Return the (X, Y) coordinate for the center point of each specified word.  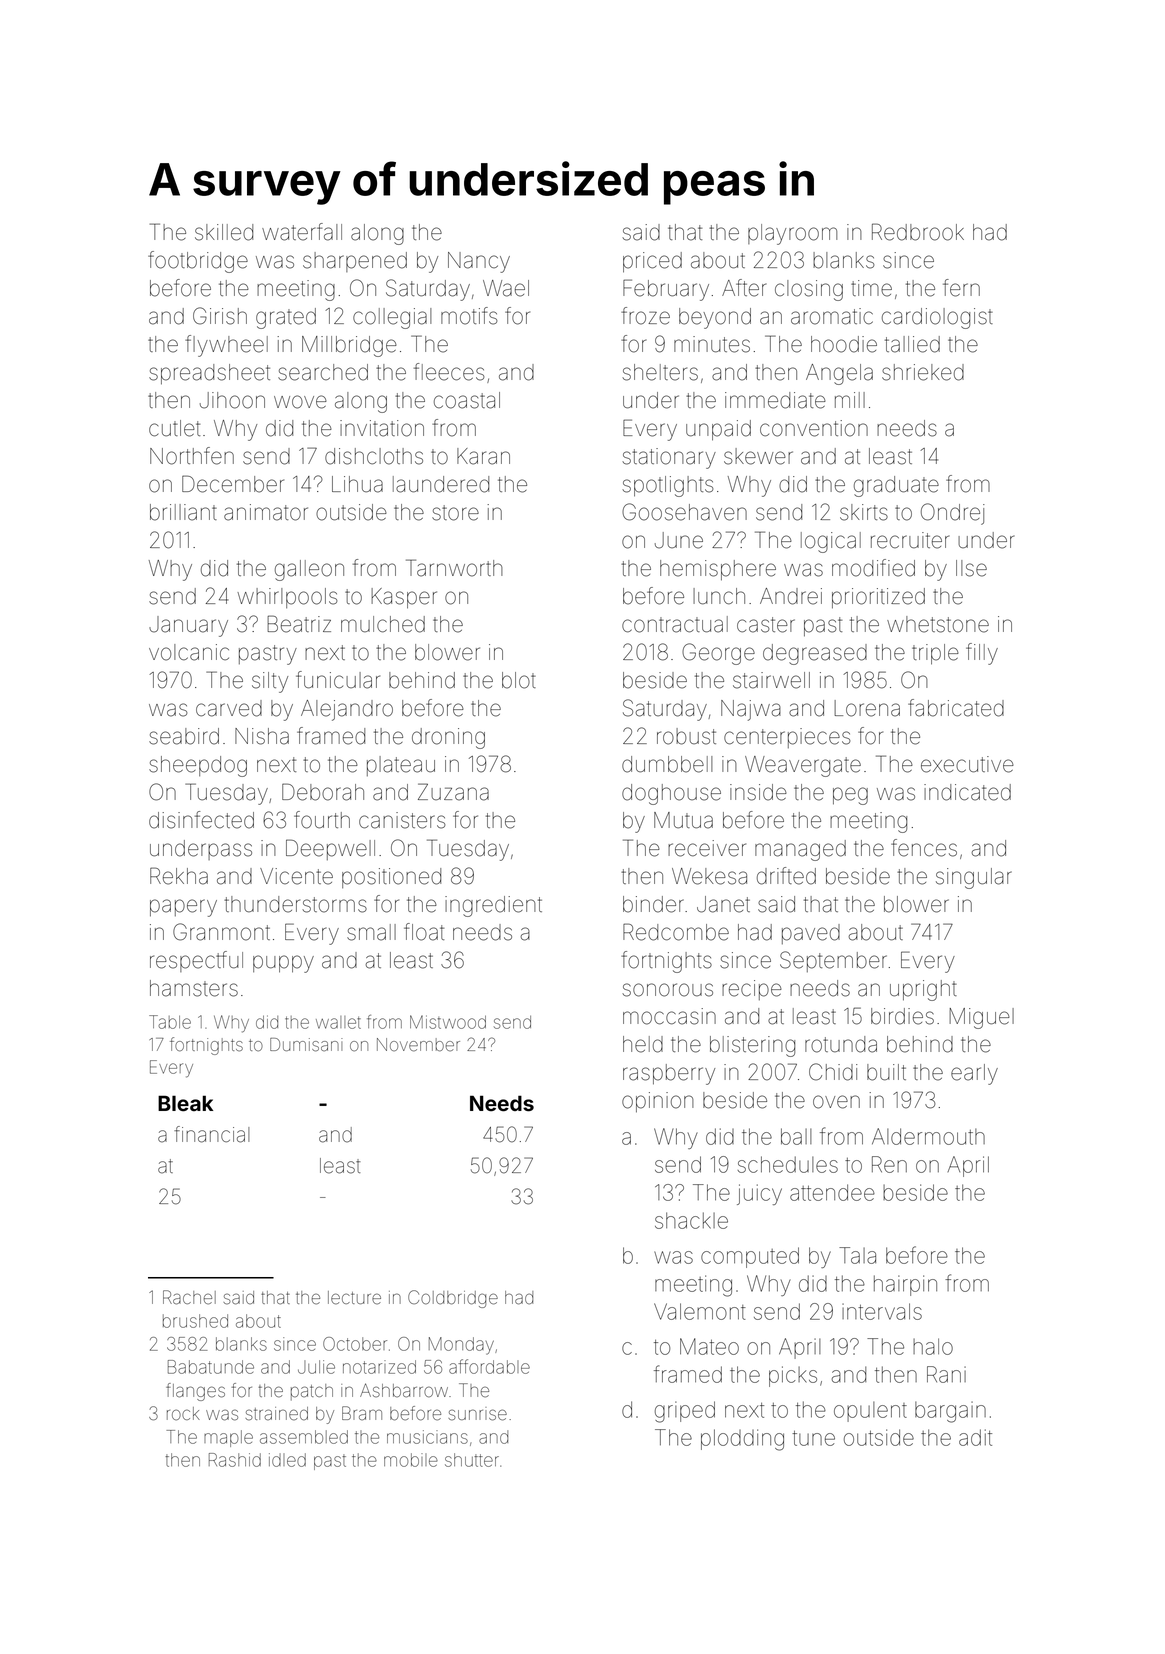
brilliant (183, 512)
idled (287, 1460)
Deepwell (330, 849)
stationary (669, 458)
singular (974, 878)
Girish (220, 316)
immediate (775, 400)
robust (686, 736)
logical (831, 542)
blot (519, 680)
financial (211, 1134)
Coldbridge (453, 1299)
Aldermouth (928, 1136)
